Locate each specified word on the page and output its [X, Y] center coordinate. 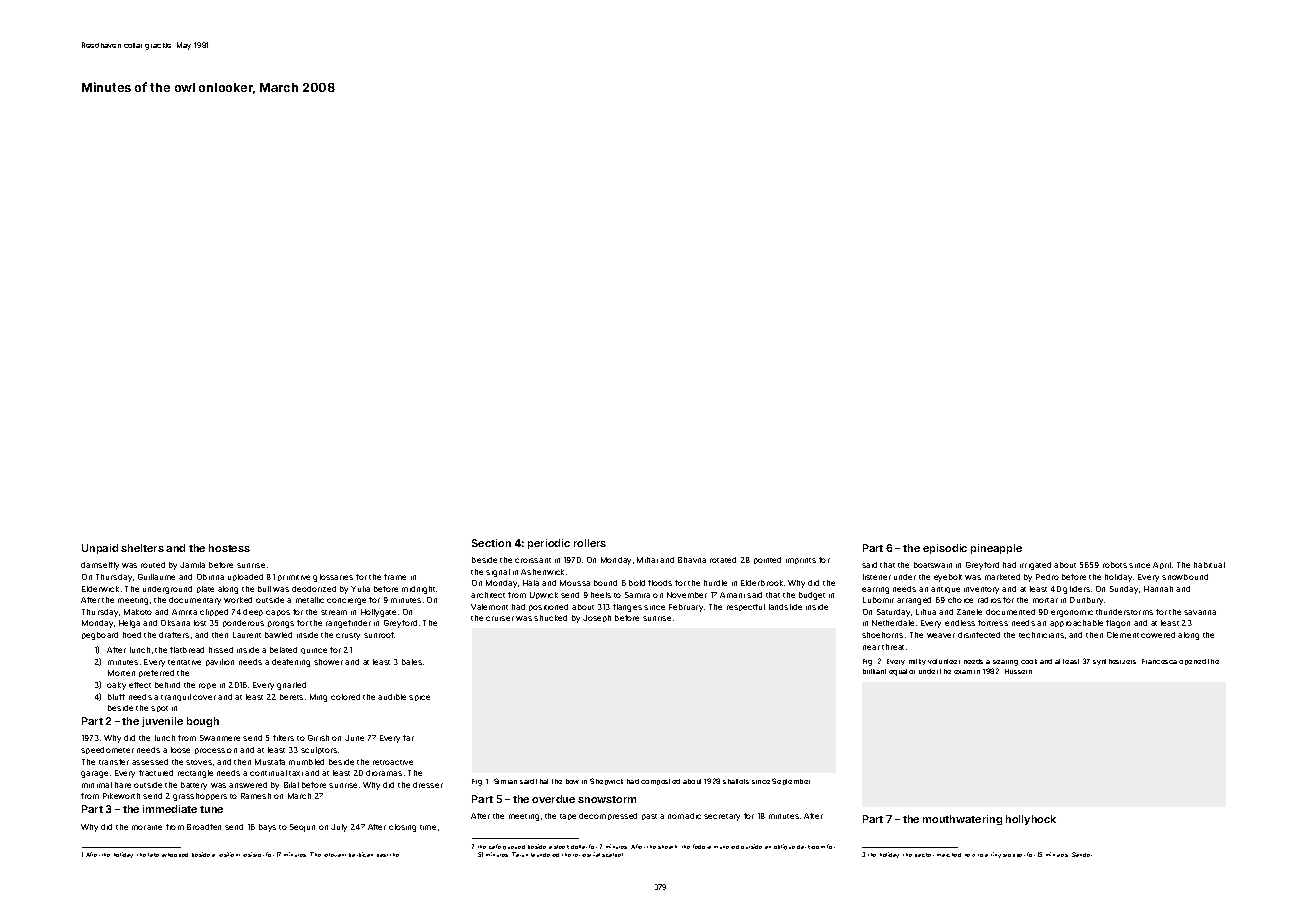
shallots [736, 781]
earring [875, 590]
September [791, 781]
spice [419, 698]
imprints [801, 561]
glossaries [333, 578]
